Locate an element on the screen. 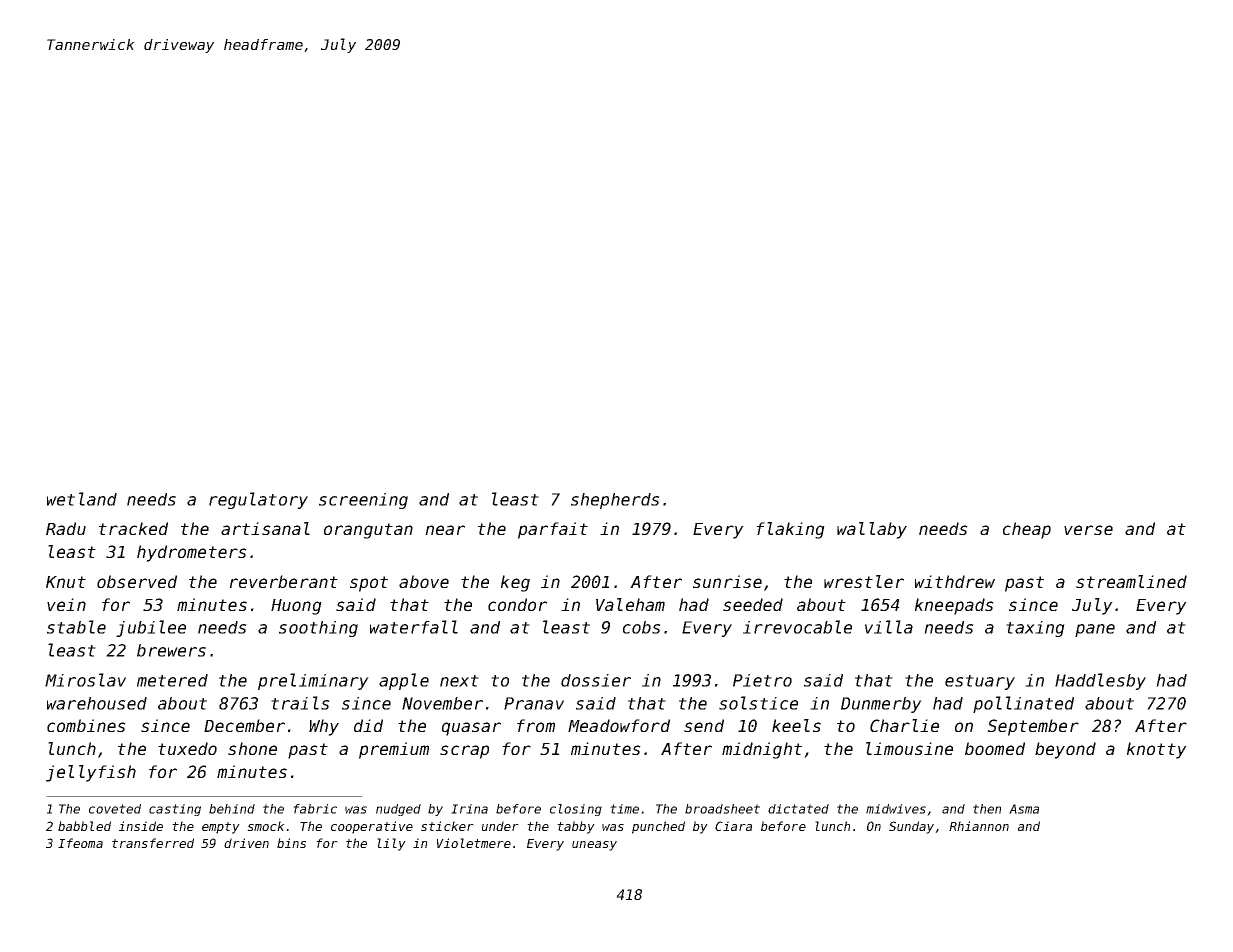 The height and width of the screenshot is (952, 1233). sticker is located at coordinates (447, 826).
